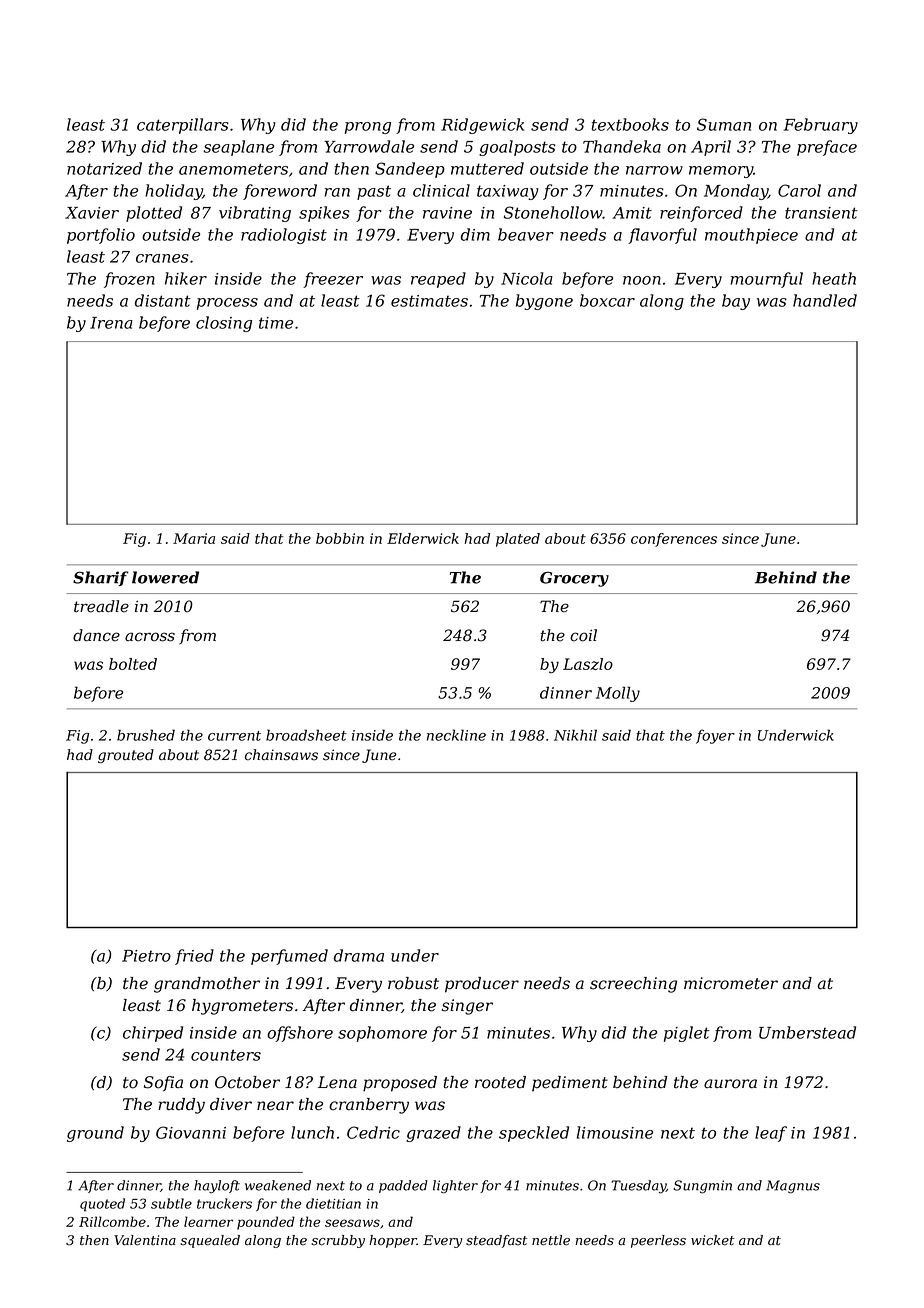 This screenshot has height=1308, width=924. Describe the element at coordinates (575, 735) in the screenshot. I see `Nikhil` at that location.
